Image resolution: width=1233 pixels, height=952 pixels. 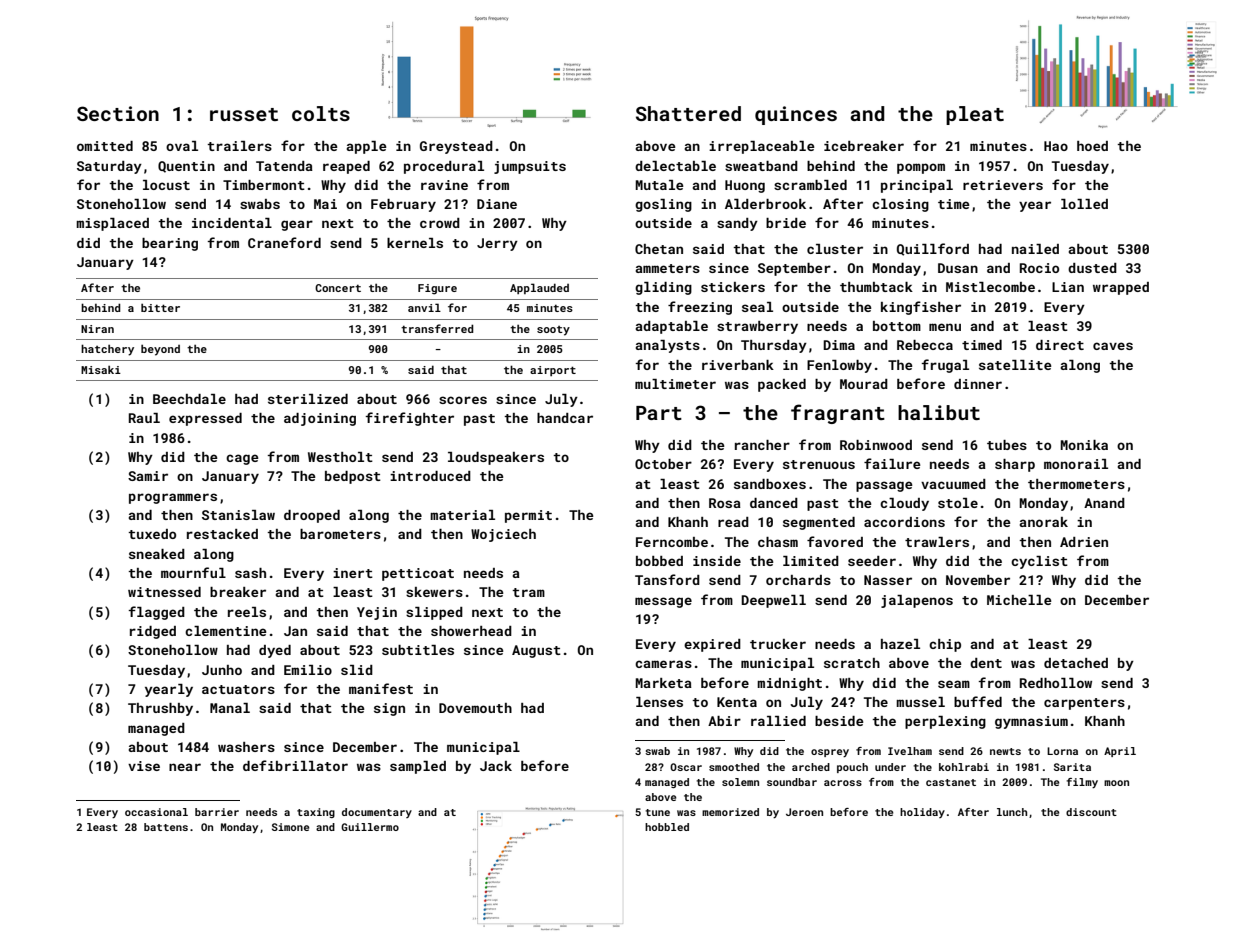 I want to click on tram, so click(x=528, y=592).
